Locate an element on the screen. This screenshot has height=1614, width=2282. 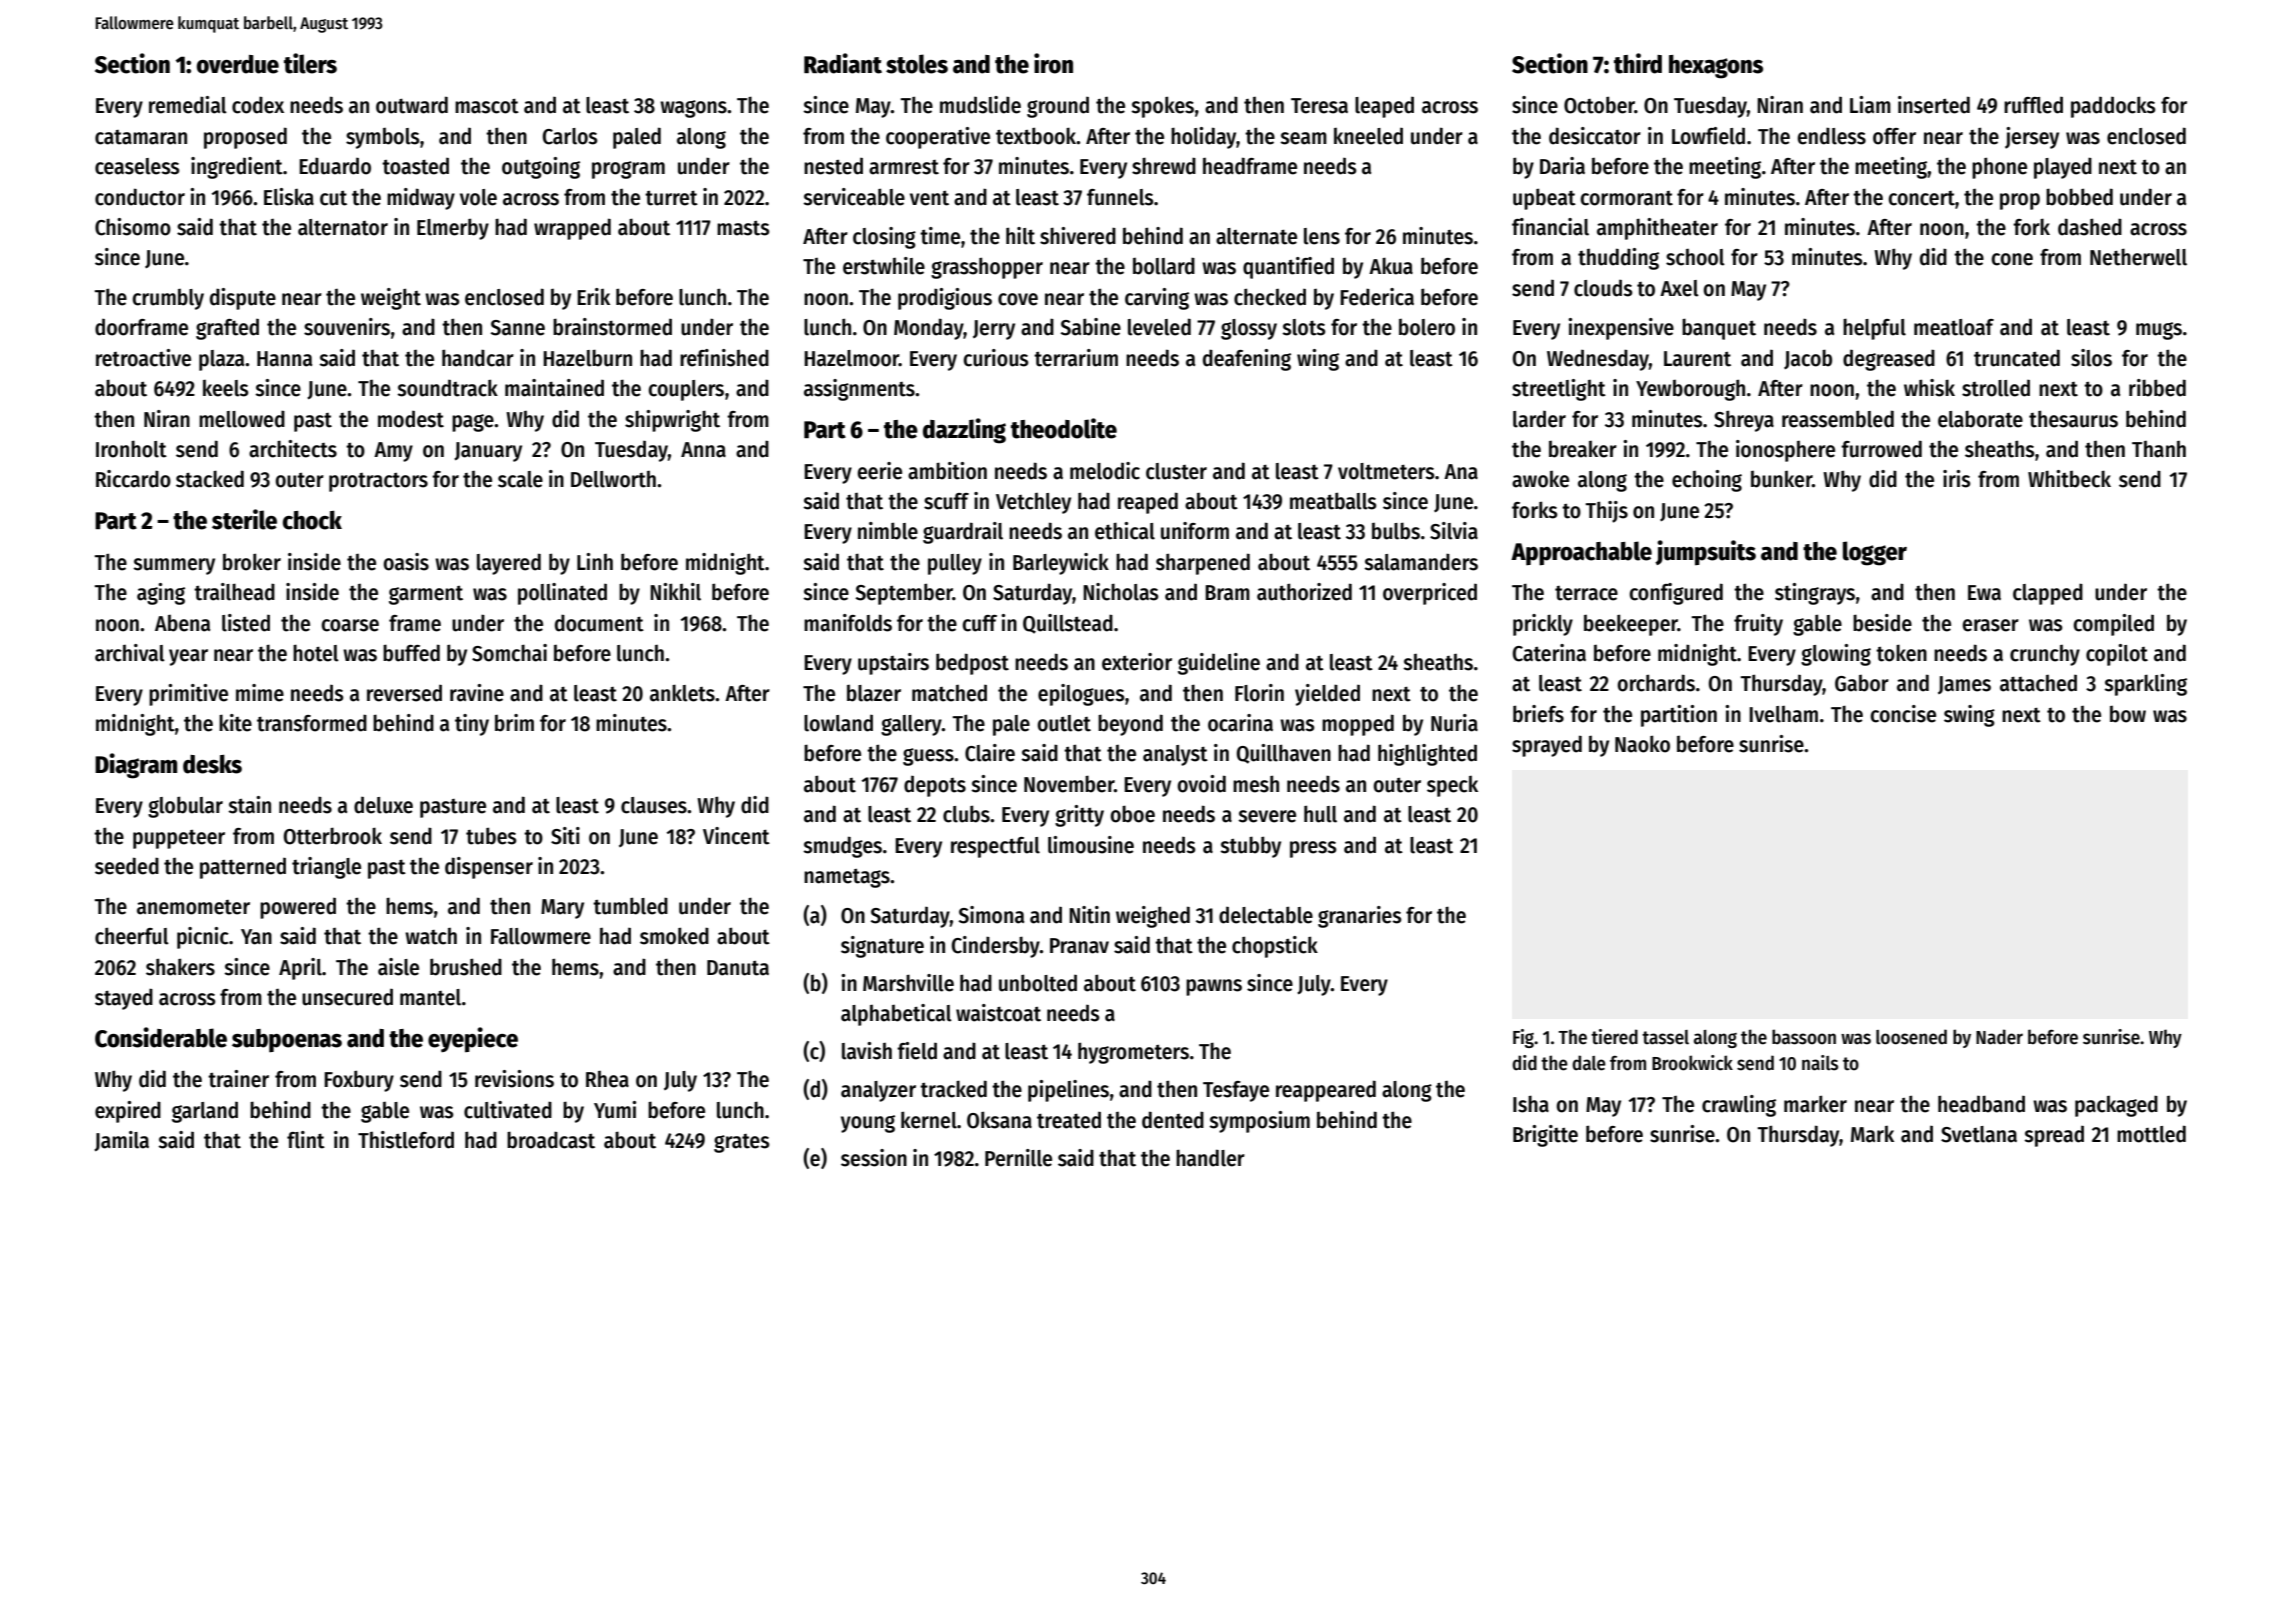
wrapped is located at coordinates (572, 229).
